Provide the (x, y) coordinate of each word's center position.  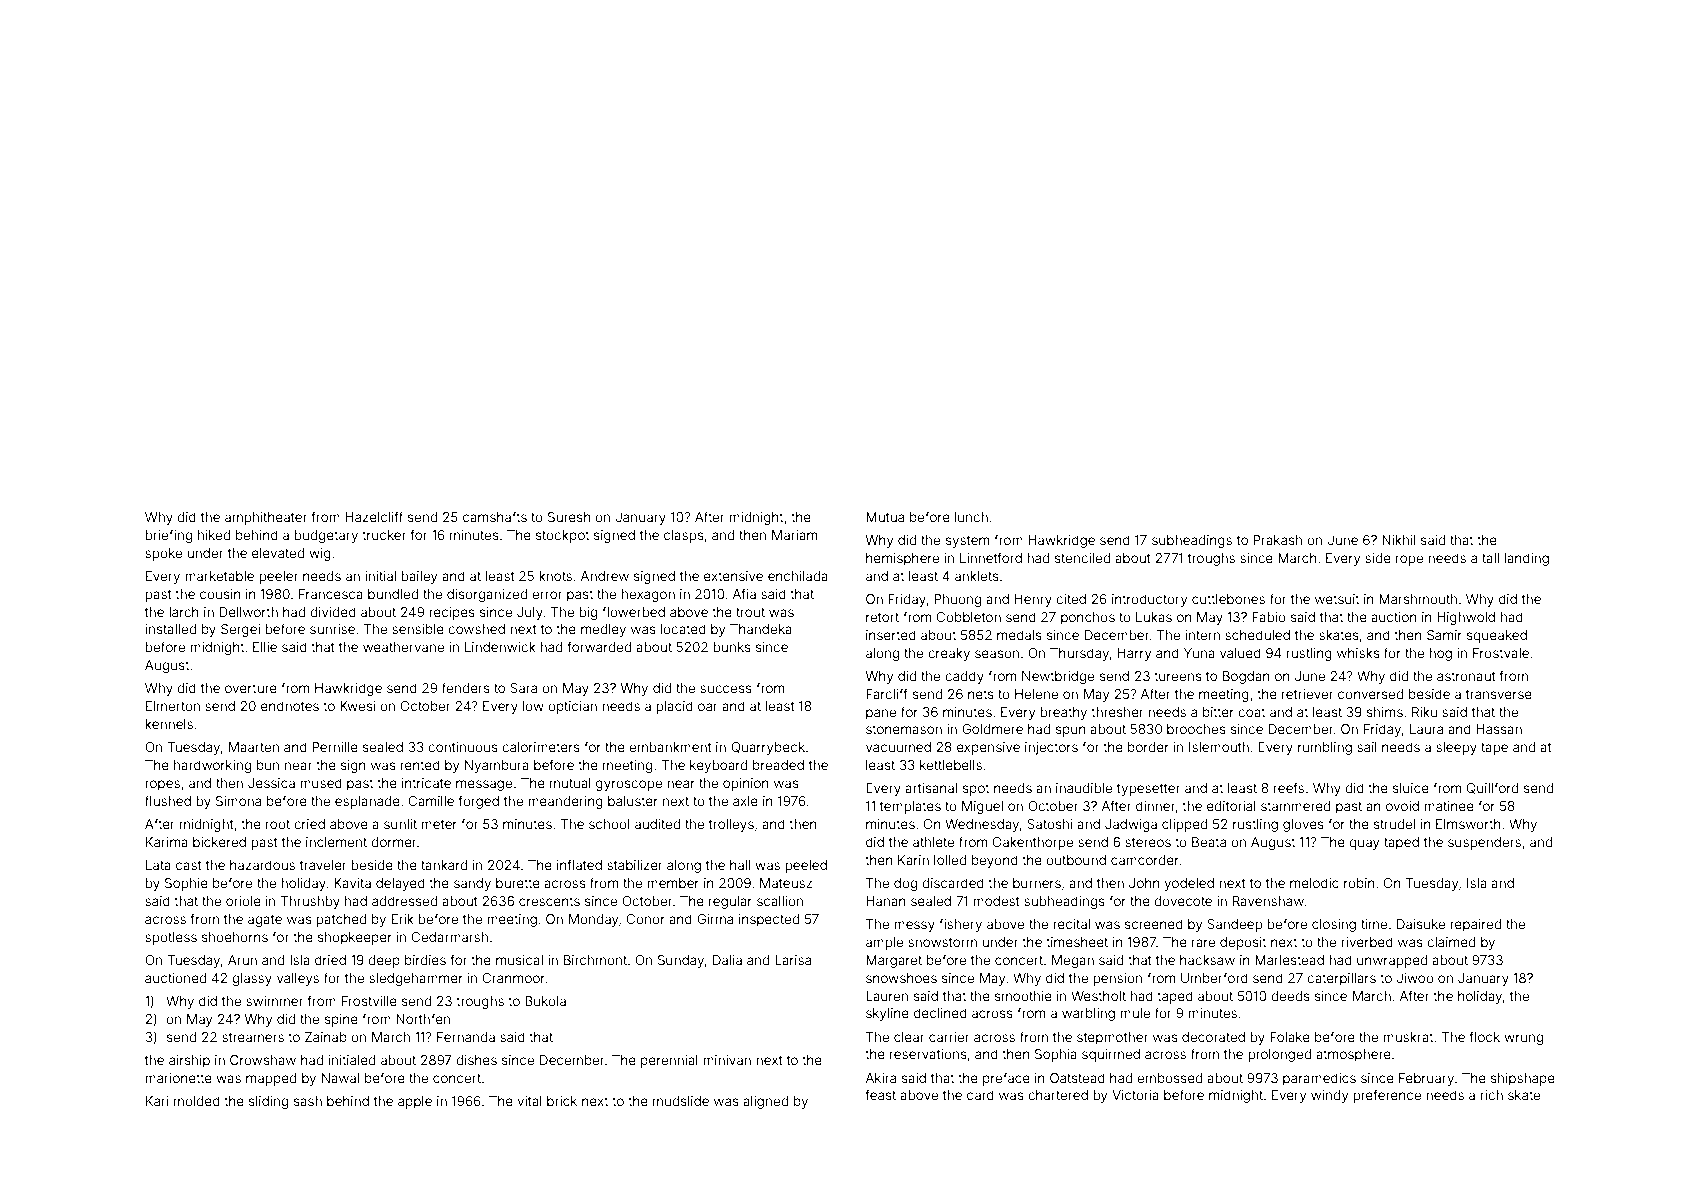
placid (674, 707)
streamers (253, 1037)
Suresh (569, 517)
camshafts (495, 516)
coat (1251, 712)
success (726, 689)
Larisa (793, 960)
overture (251, 688)
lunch (971, 517)
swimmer (274, 1001)
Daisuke (1421, 924)
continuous (463, 747)
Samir (1444, 635)
